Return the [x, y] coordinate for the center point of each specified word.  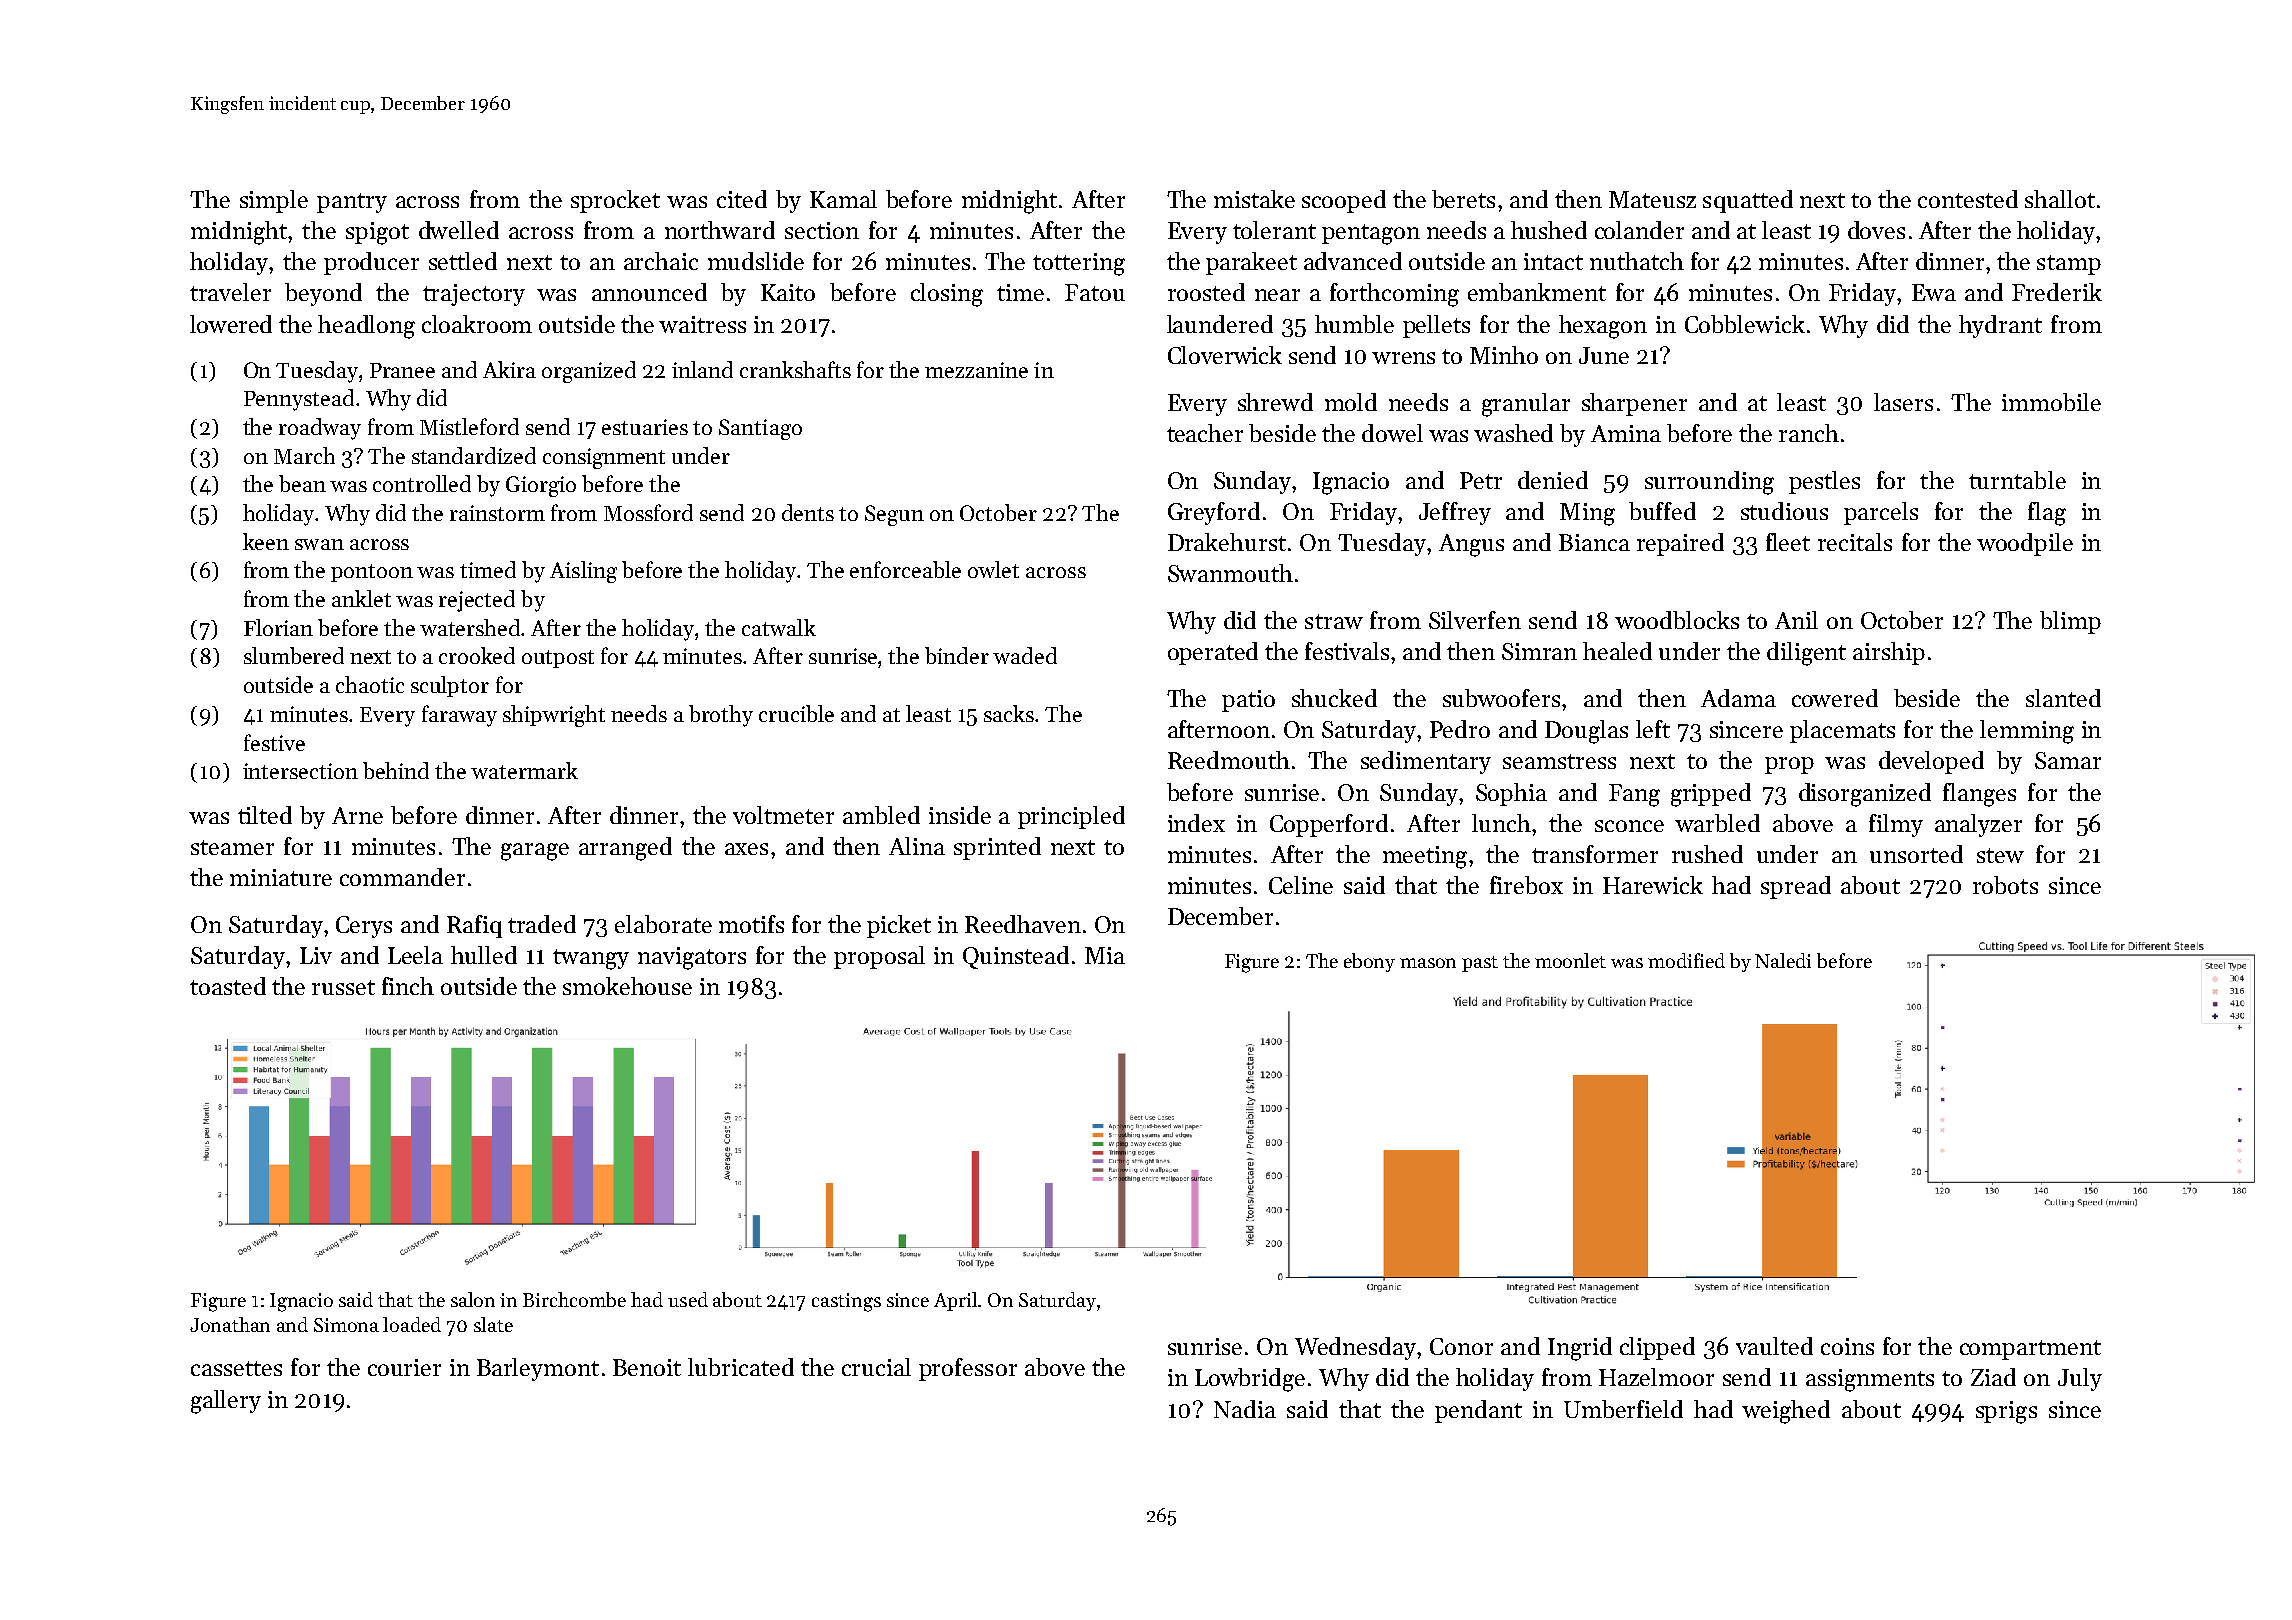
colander [1639, 230]
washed [1513, 433]
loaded [412, 1324]
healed [1617, 651]
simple [274, 201]
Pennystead [299, 400]
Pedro [1460, 729]
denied [1553, 480]
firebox [1526, 885]
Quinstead [1016, 957]
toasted [228, 986]
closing [947, 295]
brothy [721, 716]
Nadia [1245, 1409]
